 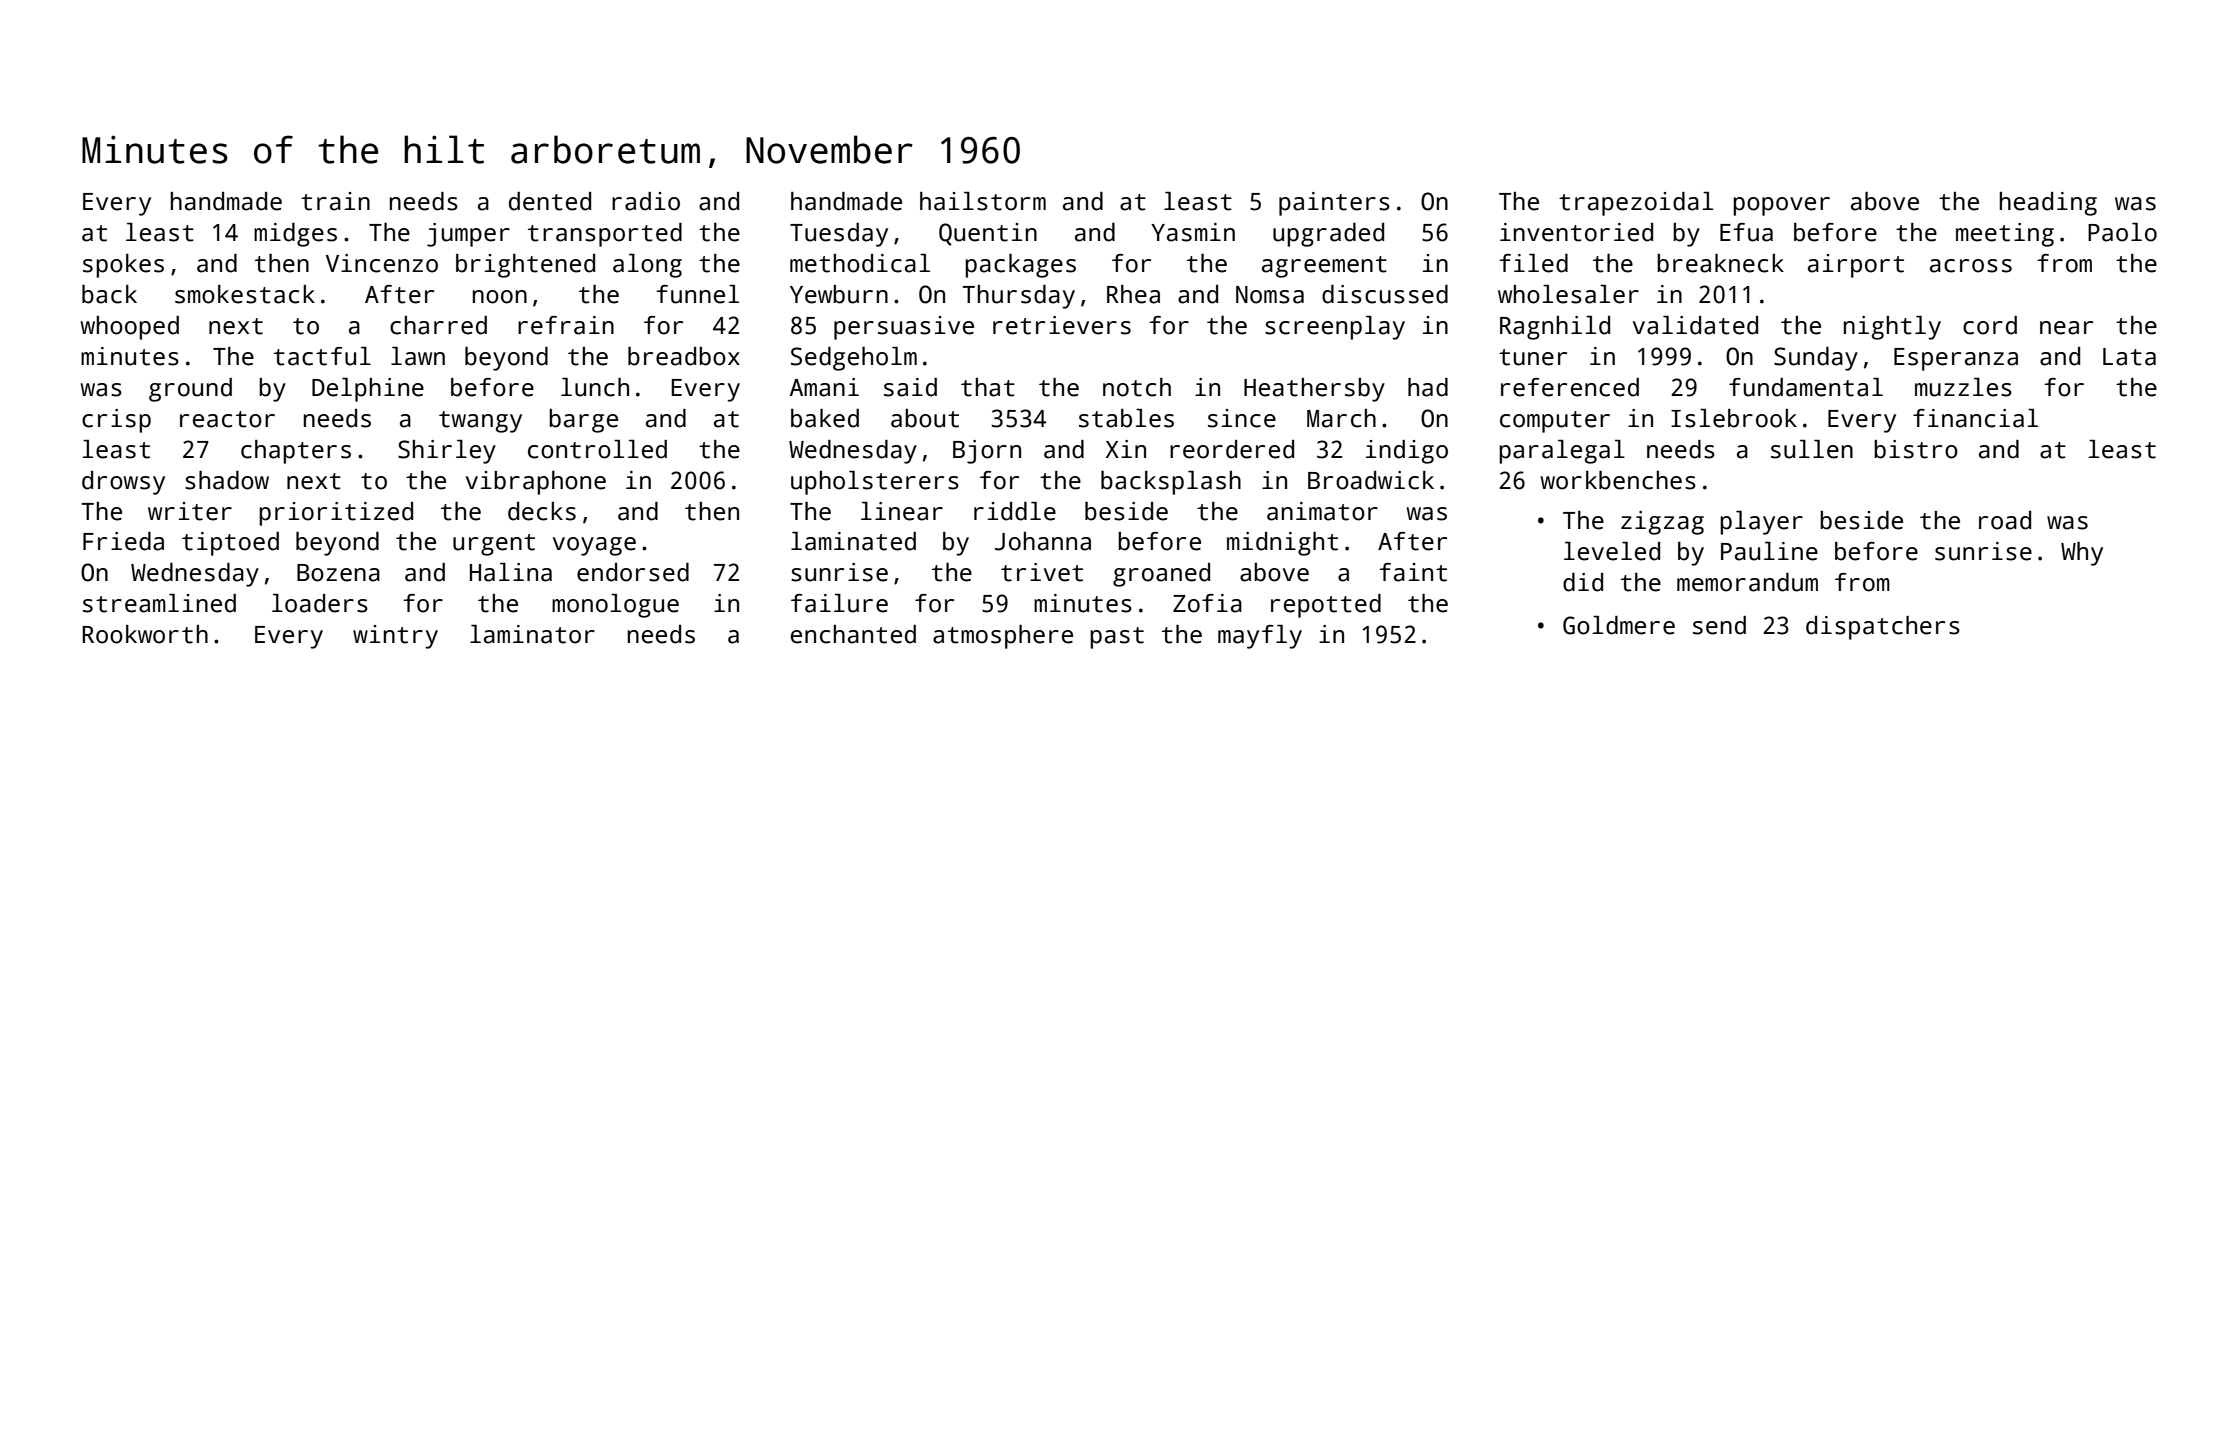 What do you see at coordinates (1043, 541) in the page?
I see `Johanna` at bounding box center [1043, 541].
